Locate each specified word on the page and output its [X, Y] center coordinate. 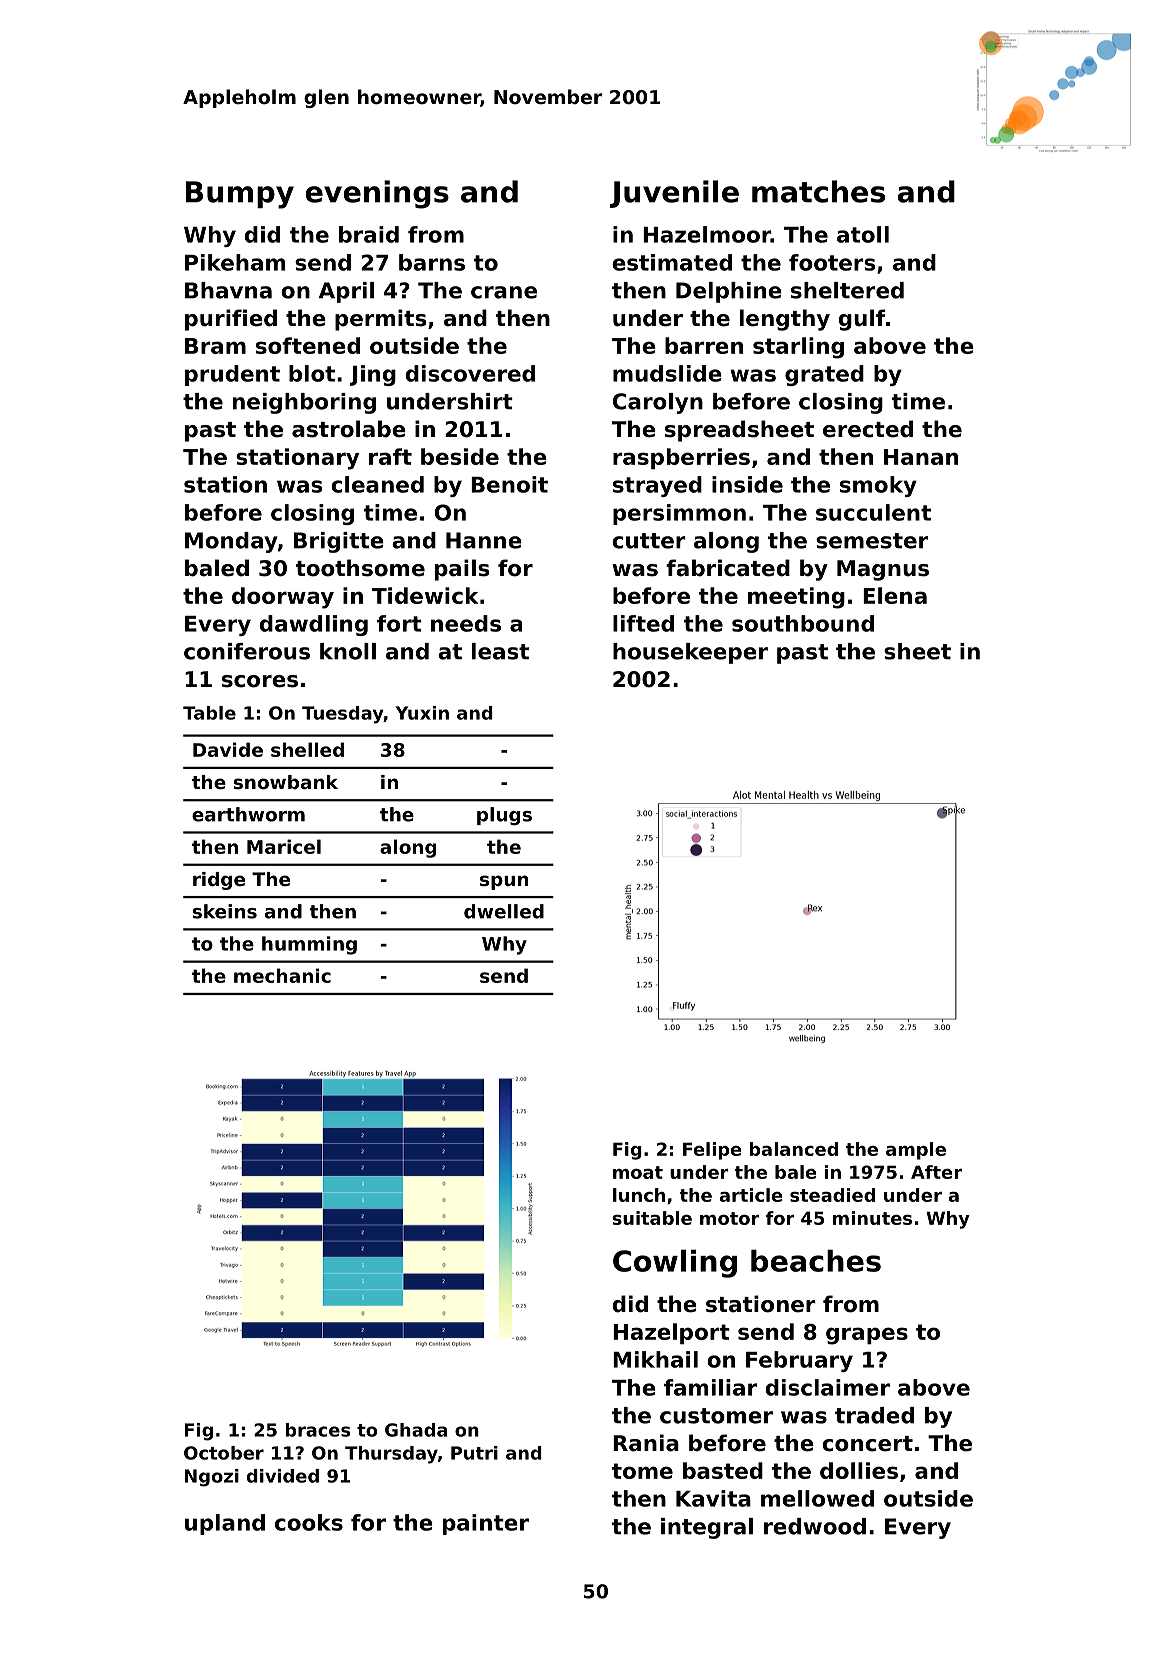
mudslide [667, 373]
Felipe [712, 1151]
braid [369, 234]
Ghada [416, 1430]
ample [916, 1151]
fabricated [728, 568]
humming [309, 945]
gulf [862, 320]
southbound [803, 623]
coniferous [247, 651]
